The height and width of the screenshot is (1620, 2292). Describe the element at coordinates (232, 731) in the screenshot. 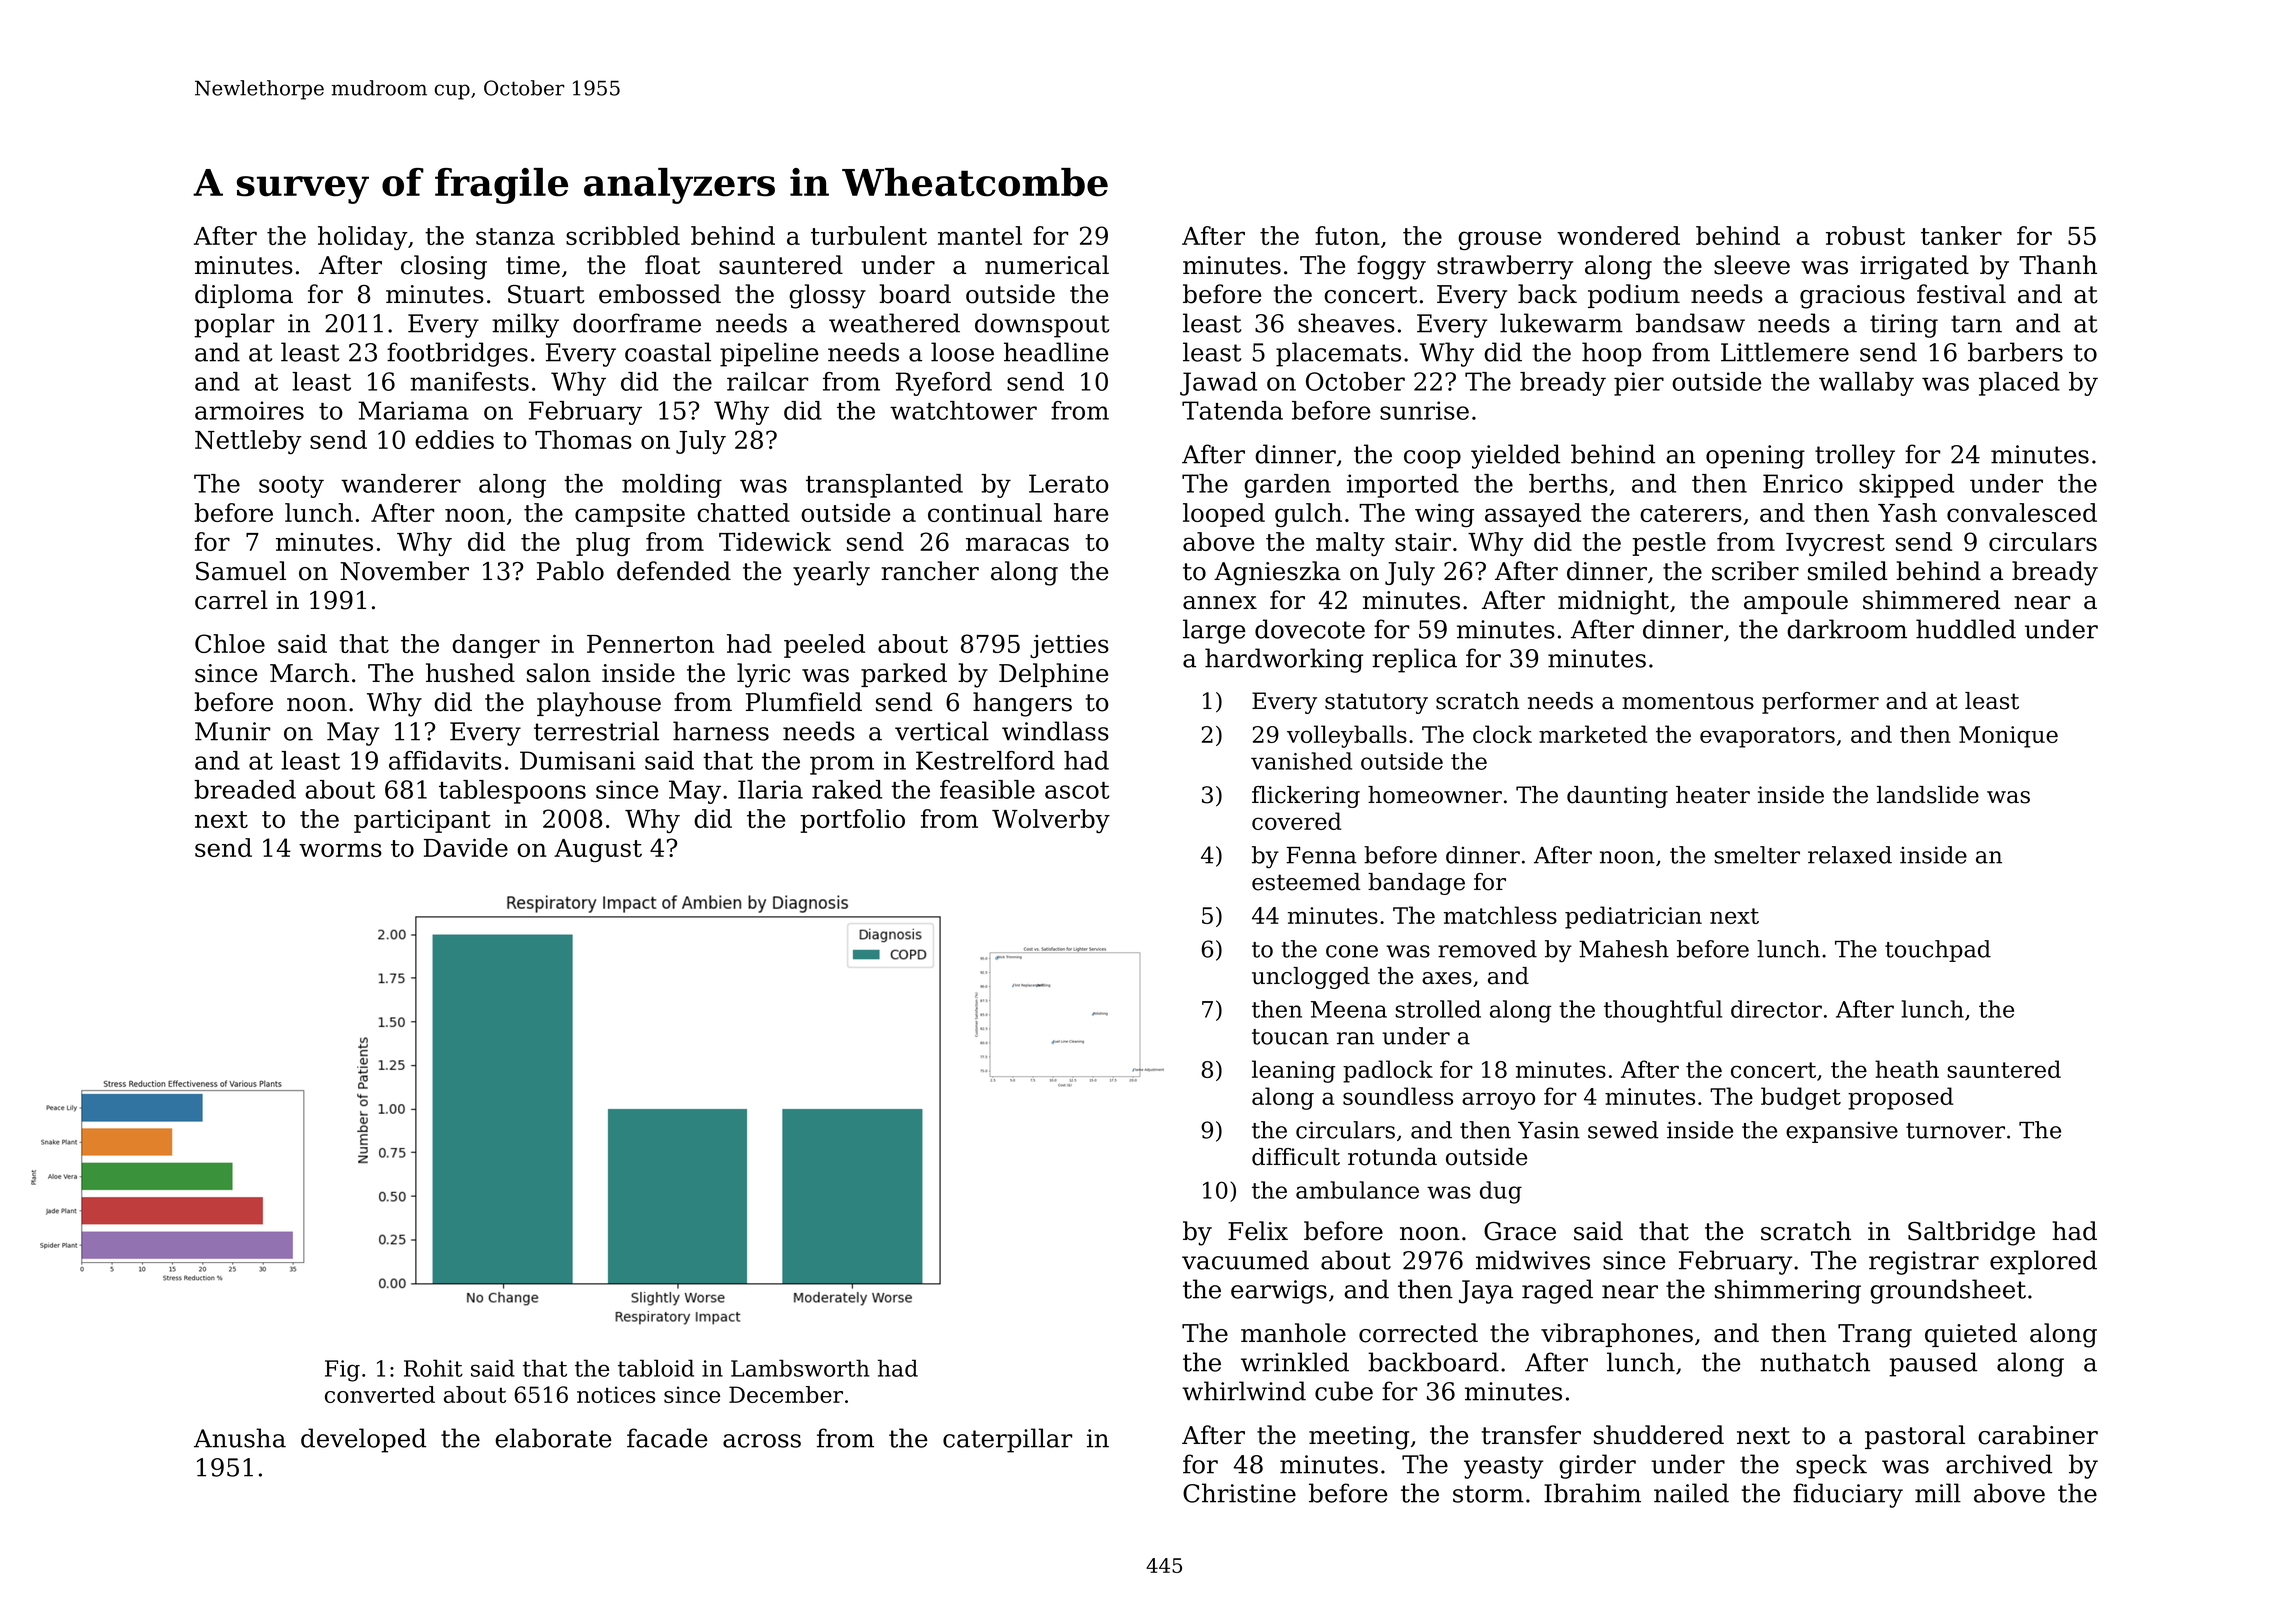

I see `Munir` at that location.
